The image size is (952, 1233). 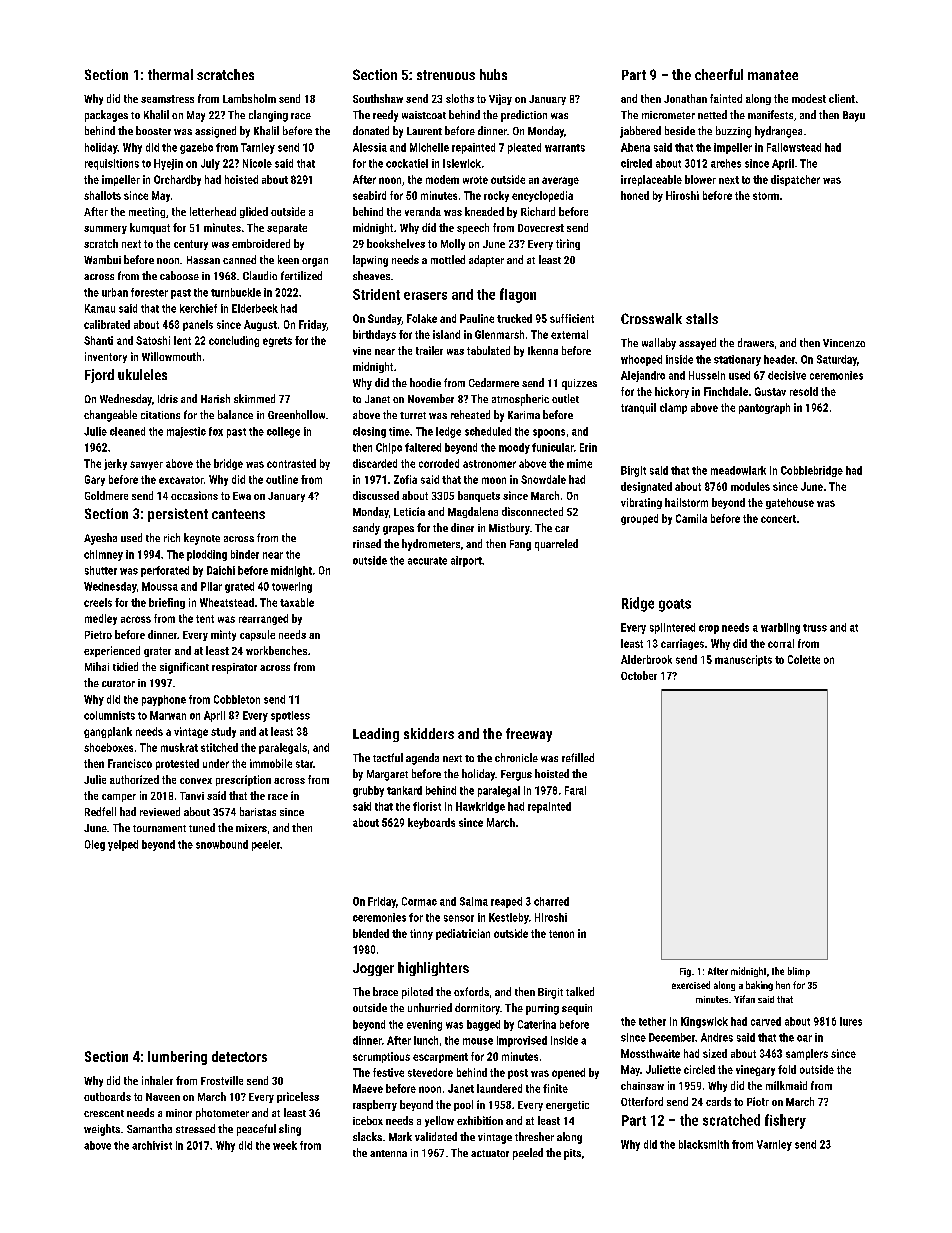 I want to click on arches, so click(x=726, y=163).
